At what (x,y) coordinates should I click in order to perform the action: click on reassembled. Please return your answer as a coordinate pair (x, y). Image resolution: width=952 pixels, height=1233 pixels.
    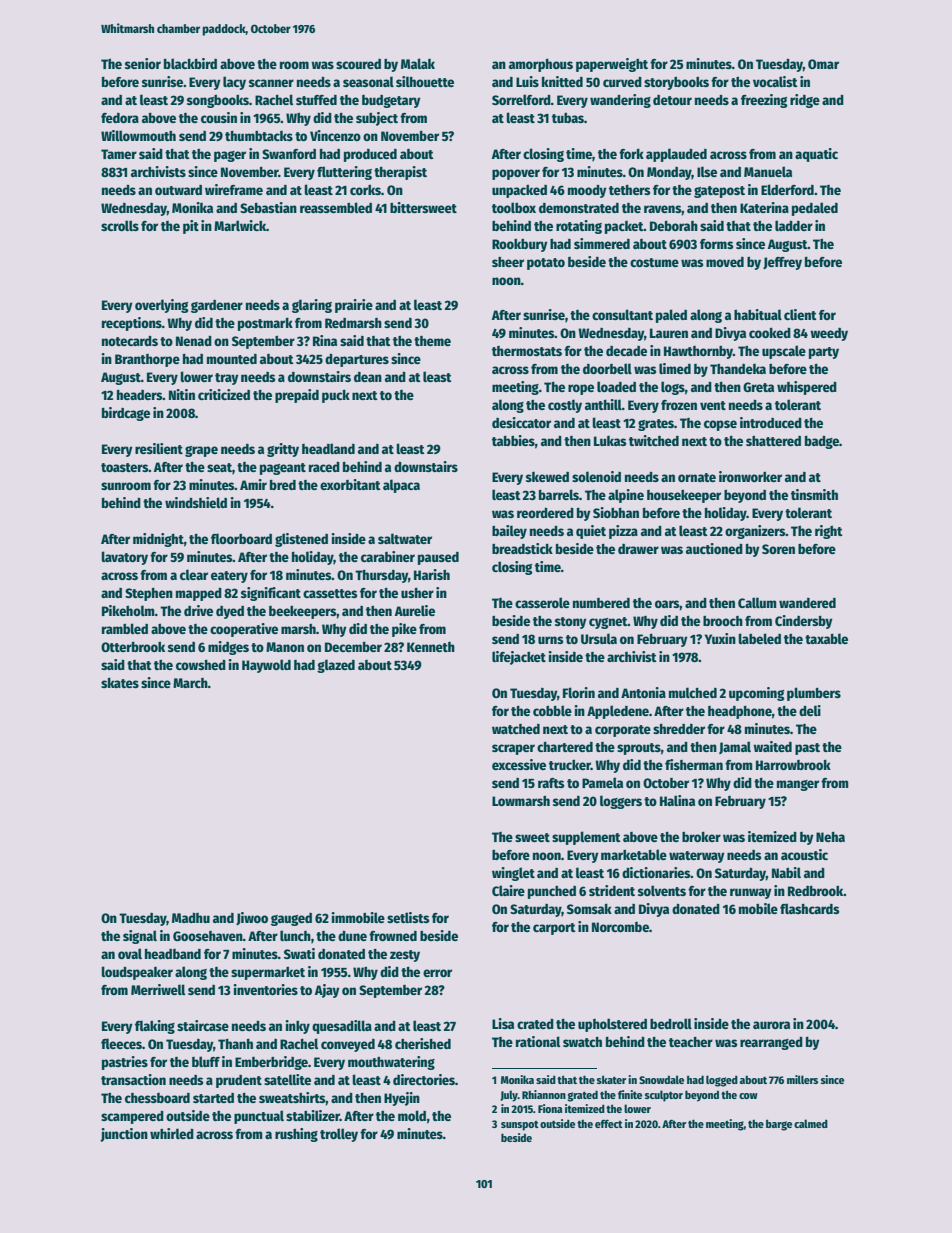
    Looking at the image, I should click on (336, 207).
